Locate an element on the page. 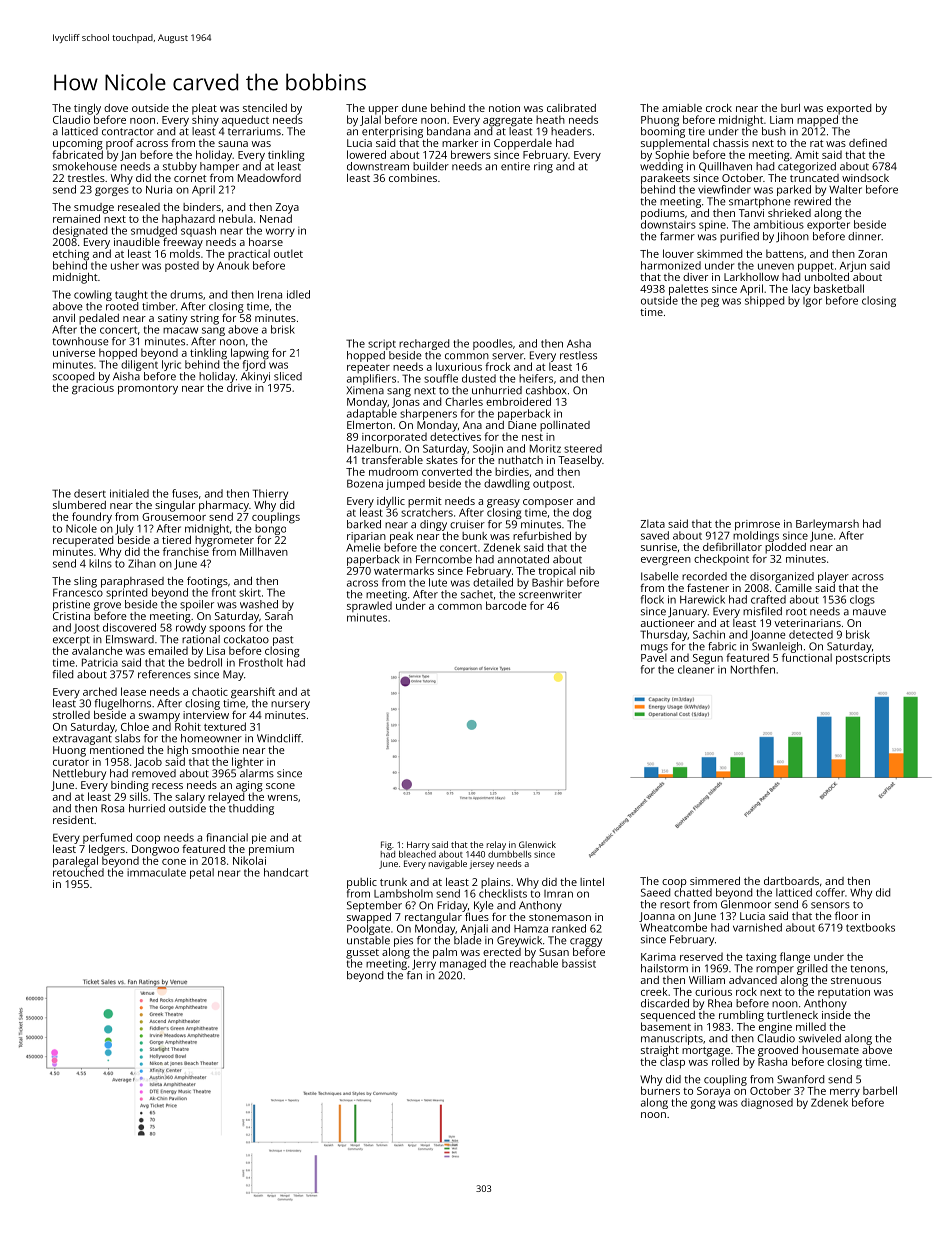  repeater is located at coordinates (368, 368).
